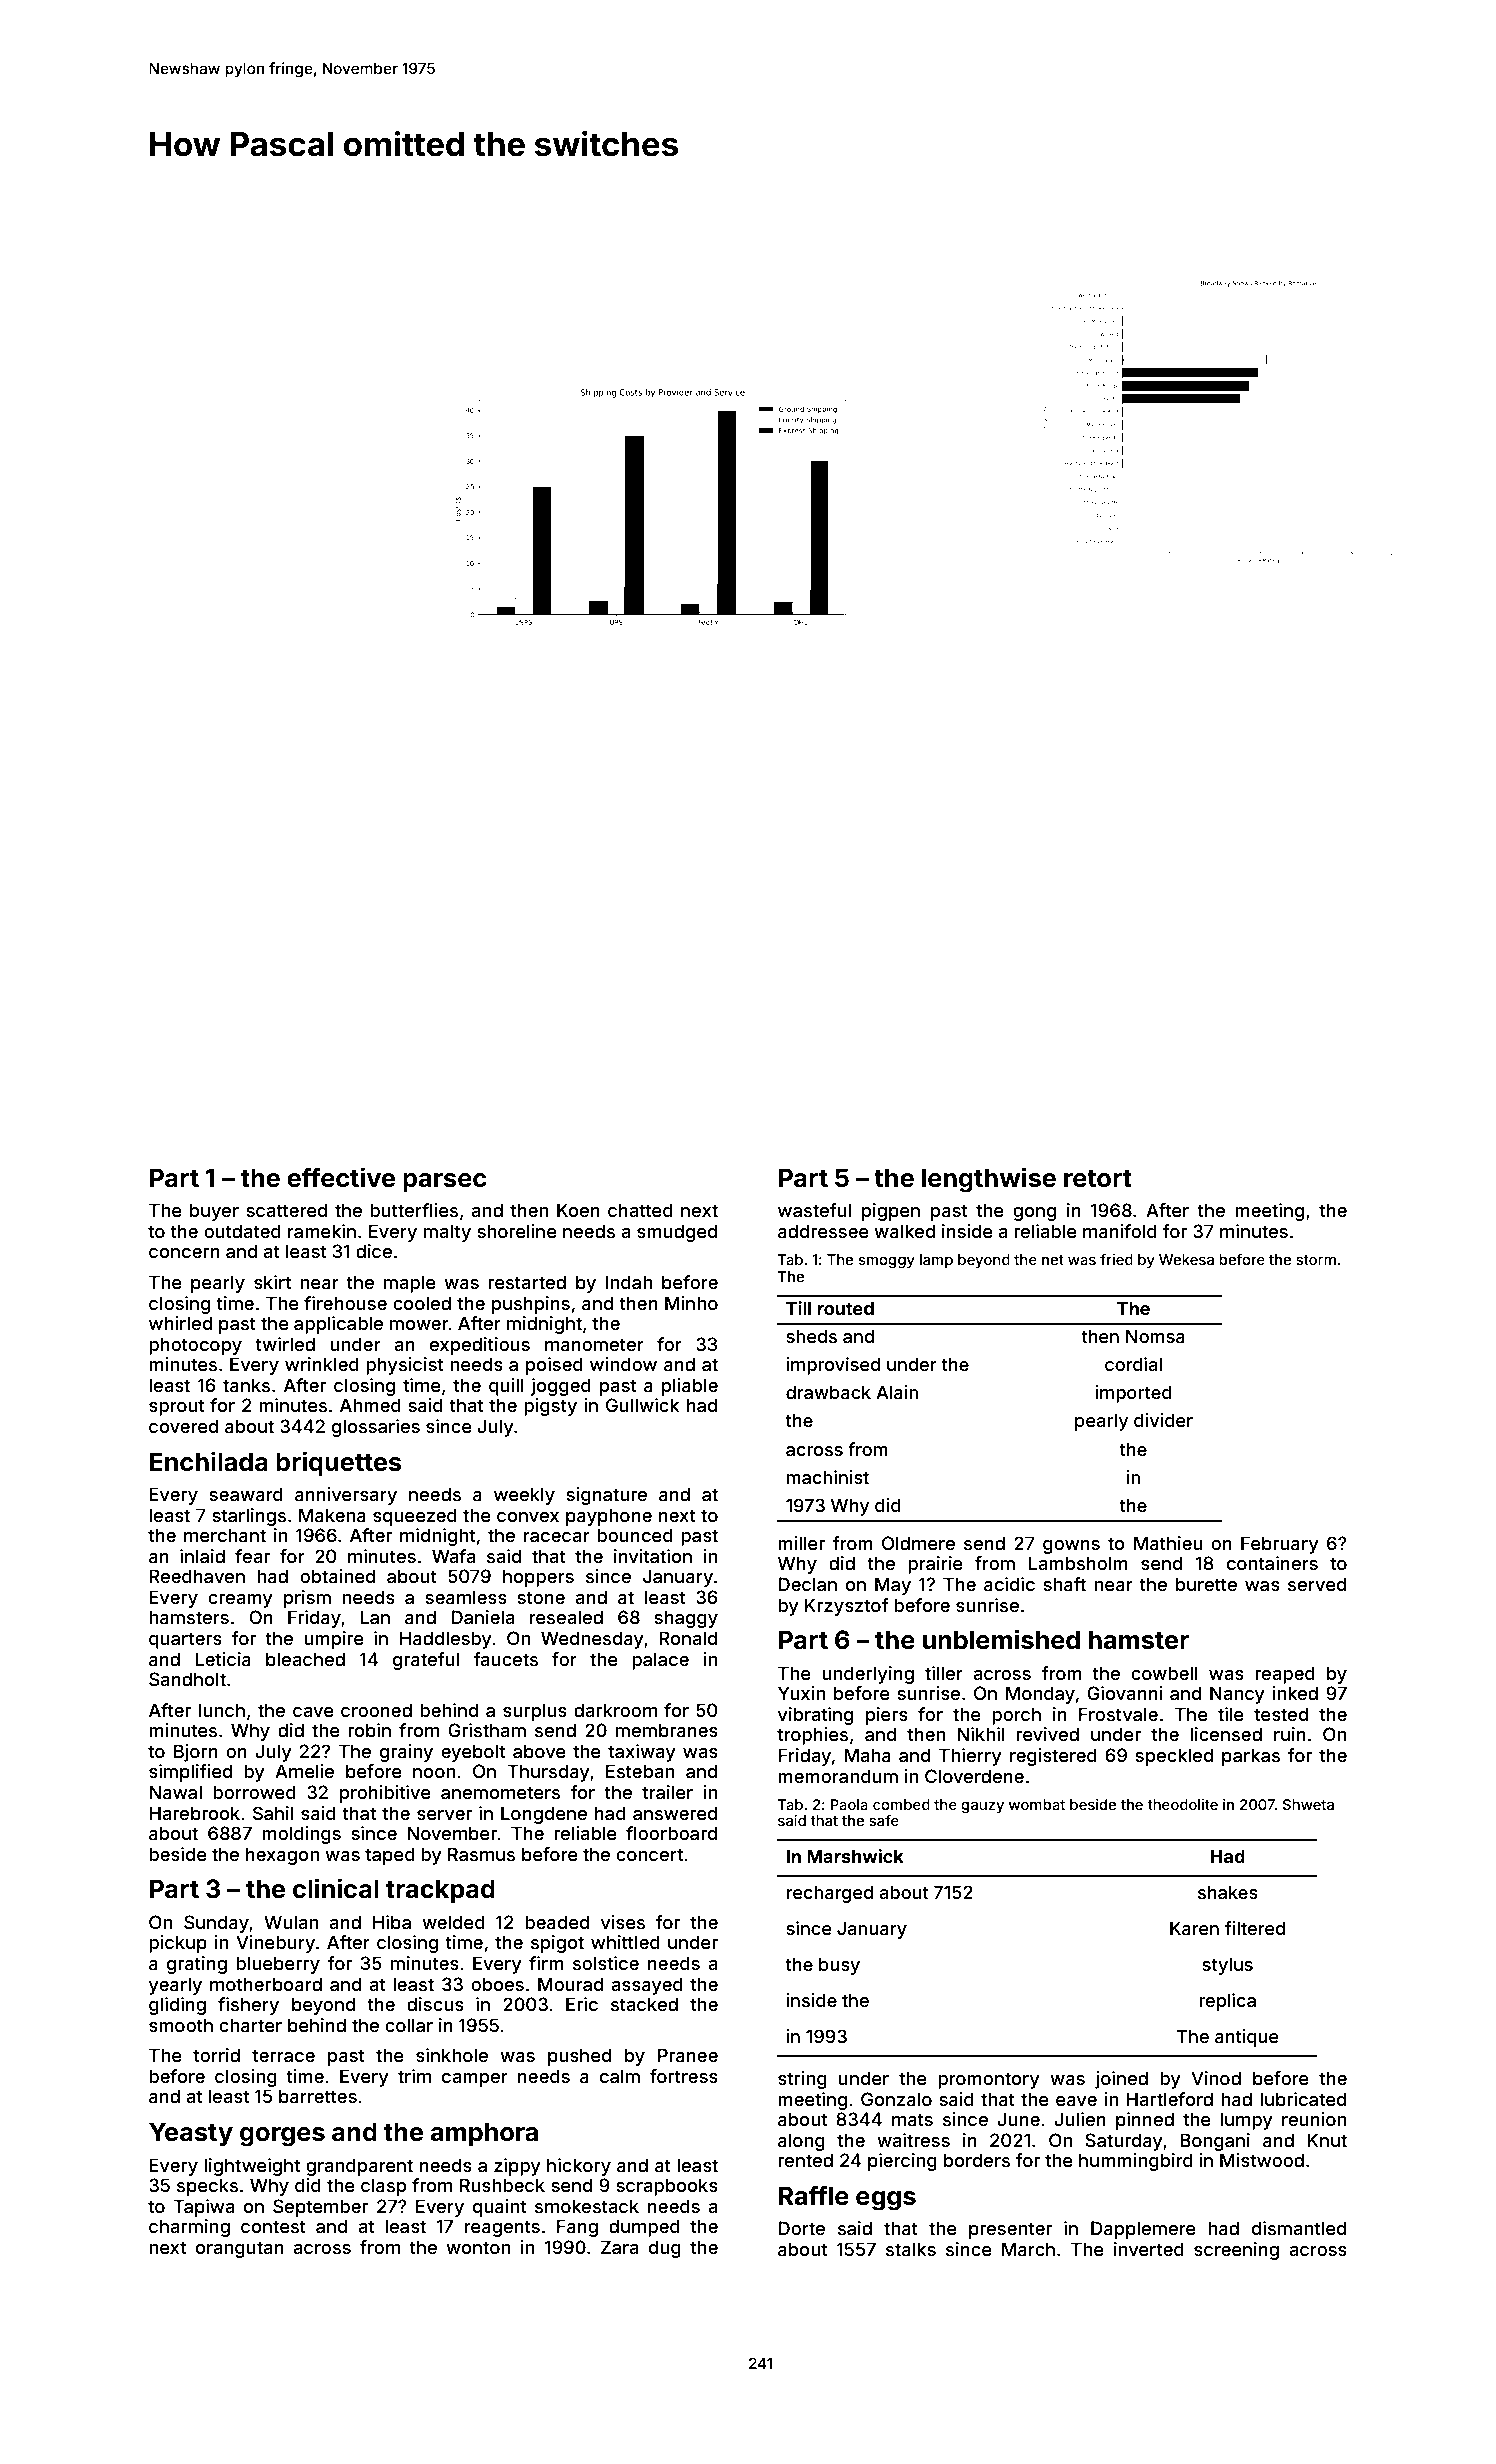 The width and height of the screenshot is (1496, 2464). I want to click on palace, so click(660, 1661).
